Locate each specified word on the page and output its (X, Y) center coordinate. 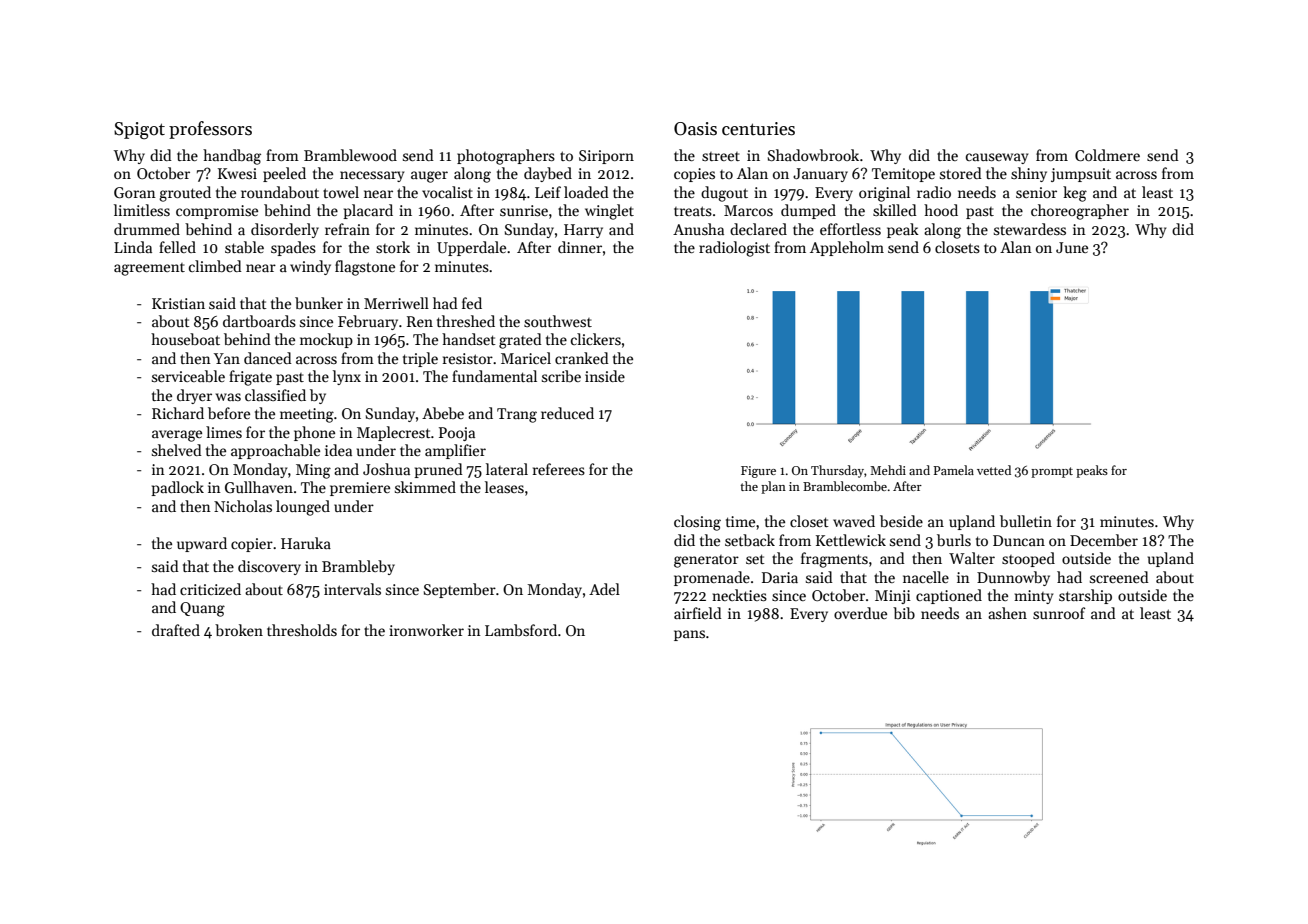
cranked (582, 358)
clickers (596, 339)
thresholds (302, 630)
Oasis (695, 129)
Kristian (178, 303)
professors (210, 130)
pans (689, 635)
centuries (758, 129)
